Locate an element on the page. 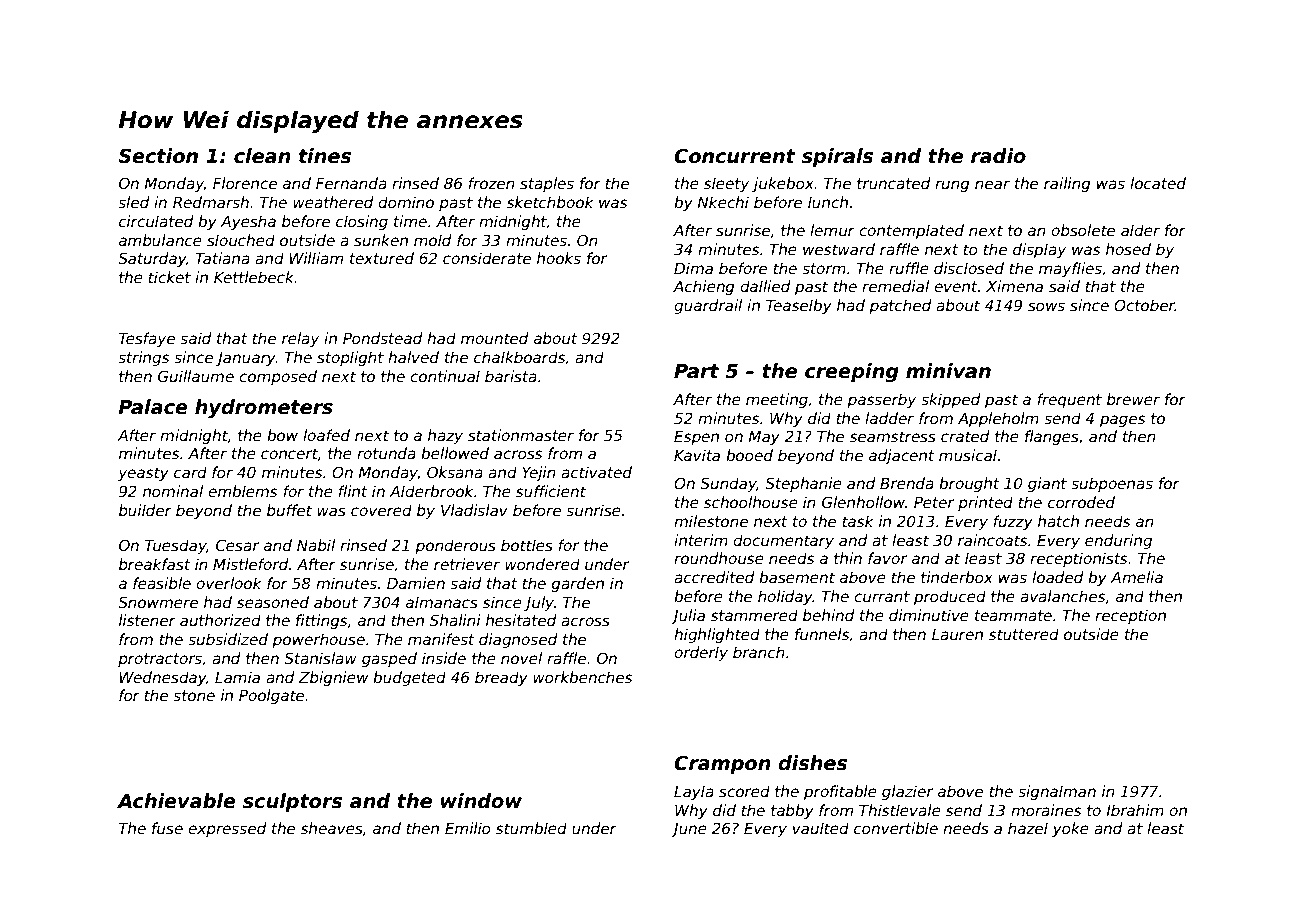 The image size is (1308, 924). October is located at coordinates (1144, 305).
